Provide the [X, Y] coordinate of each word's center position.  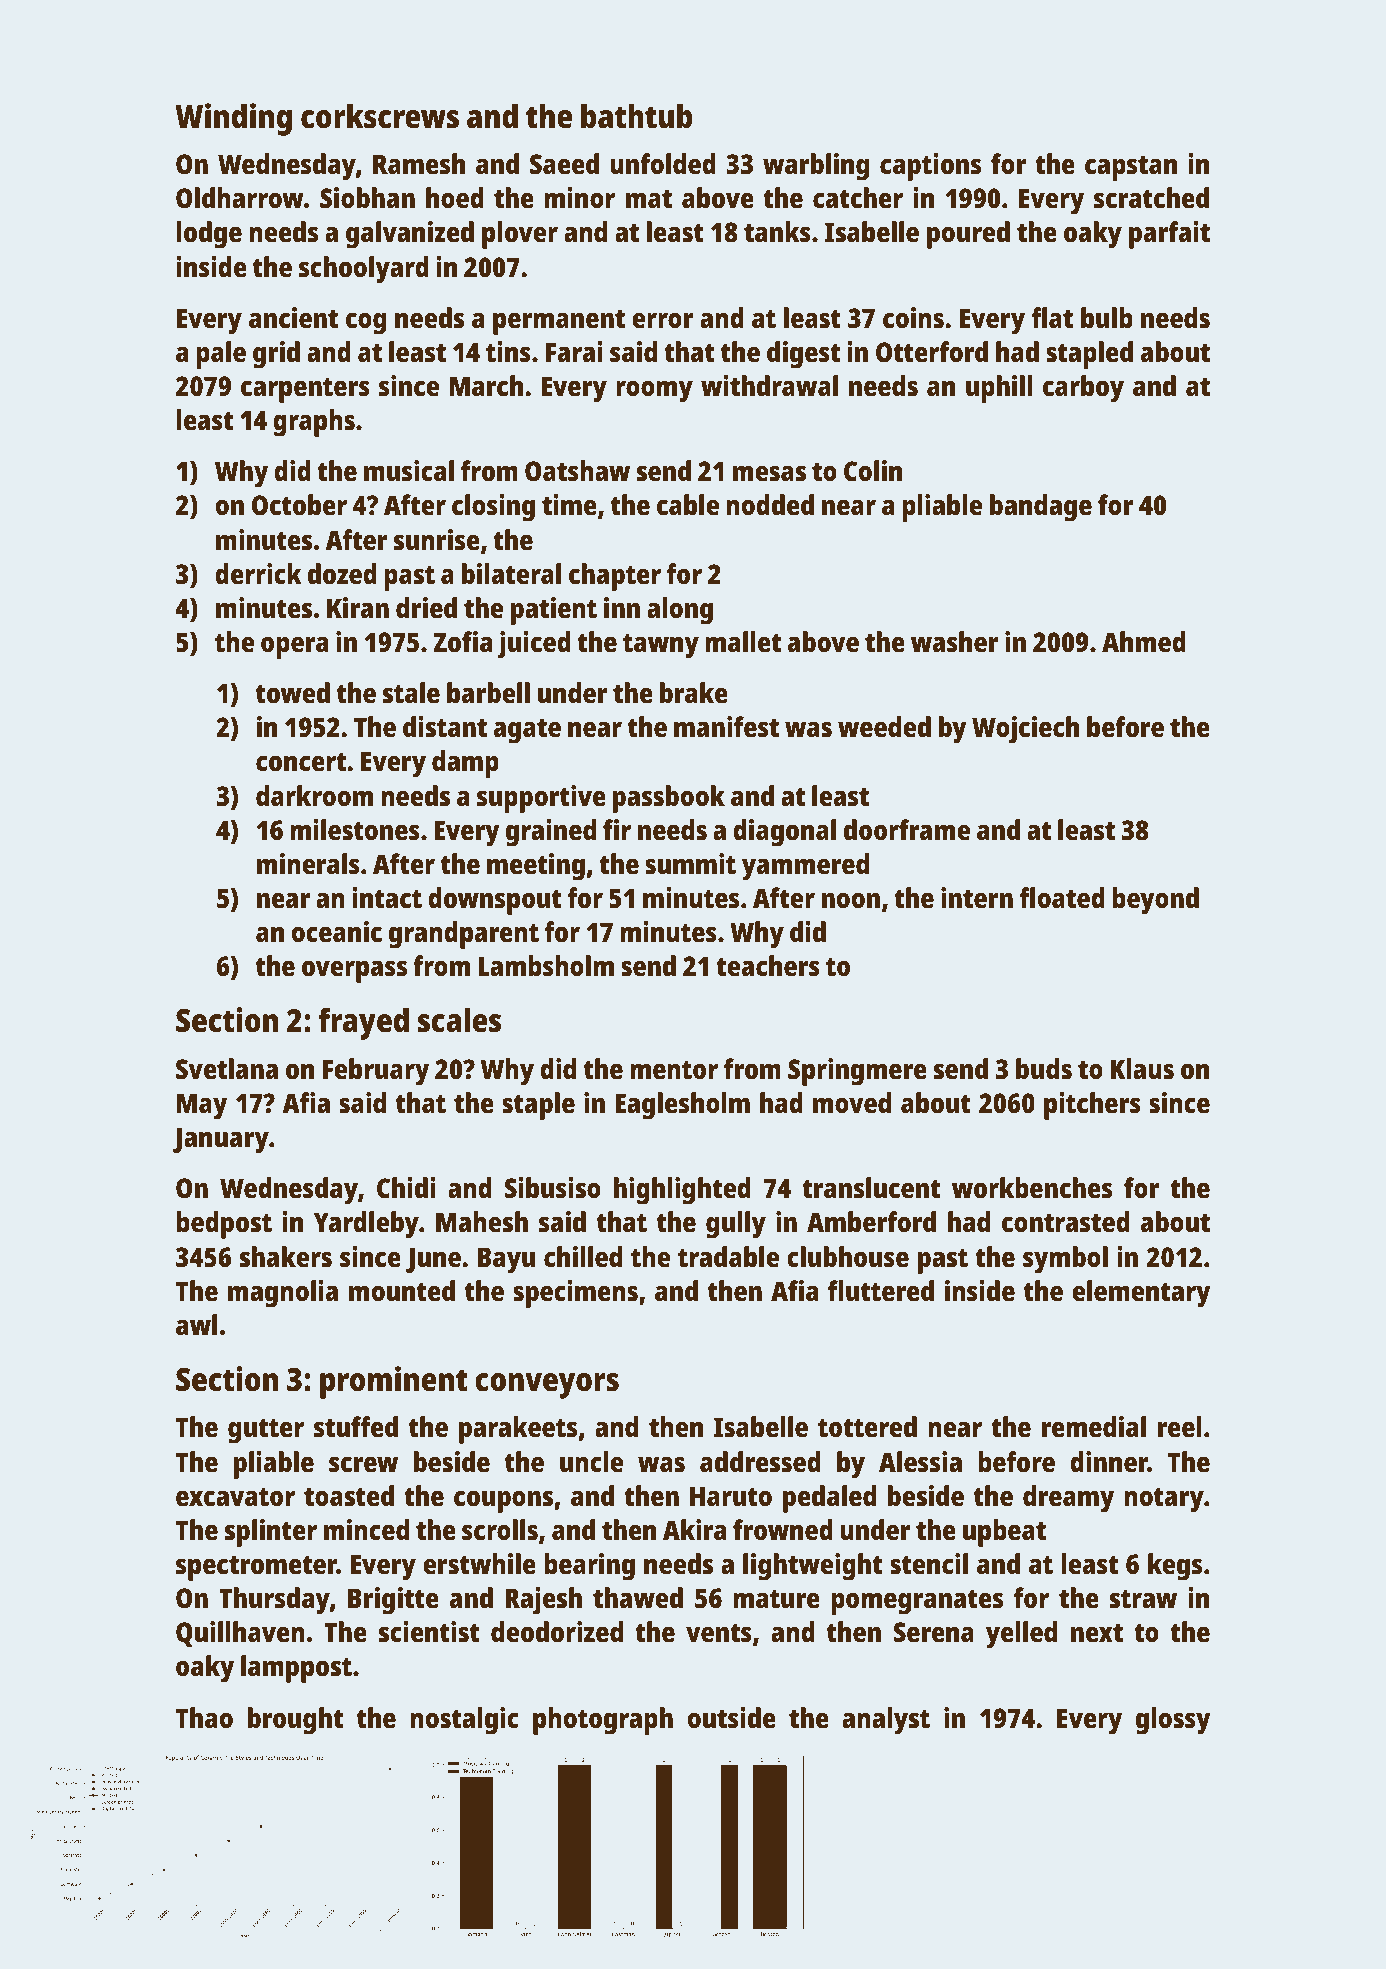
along [680, 611]
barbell [488, 693]
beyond [1155, 901]
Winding [233, 119]
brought [295, 1721]
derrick [258, 573]
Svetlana [227, 1068]
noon [851, 900]
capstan [1131, 168]
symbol [1065, 1260]
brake [694, 692]
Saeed [564, 163]
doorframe [907, 830]
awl [196, 1324]
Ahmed [1144, 642]
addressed [760, 1462]
